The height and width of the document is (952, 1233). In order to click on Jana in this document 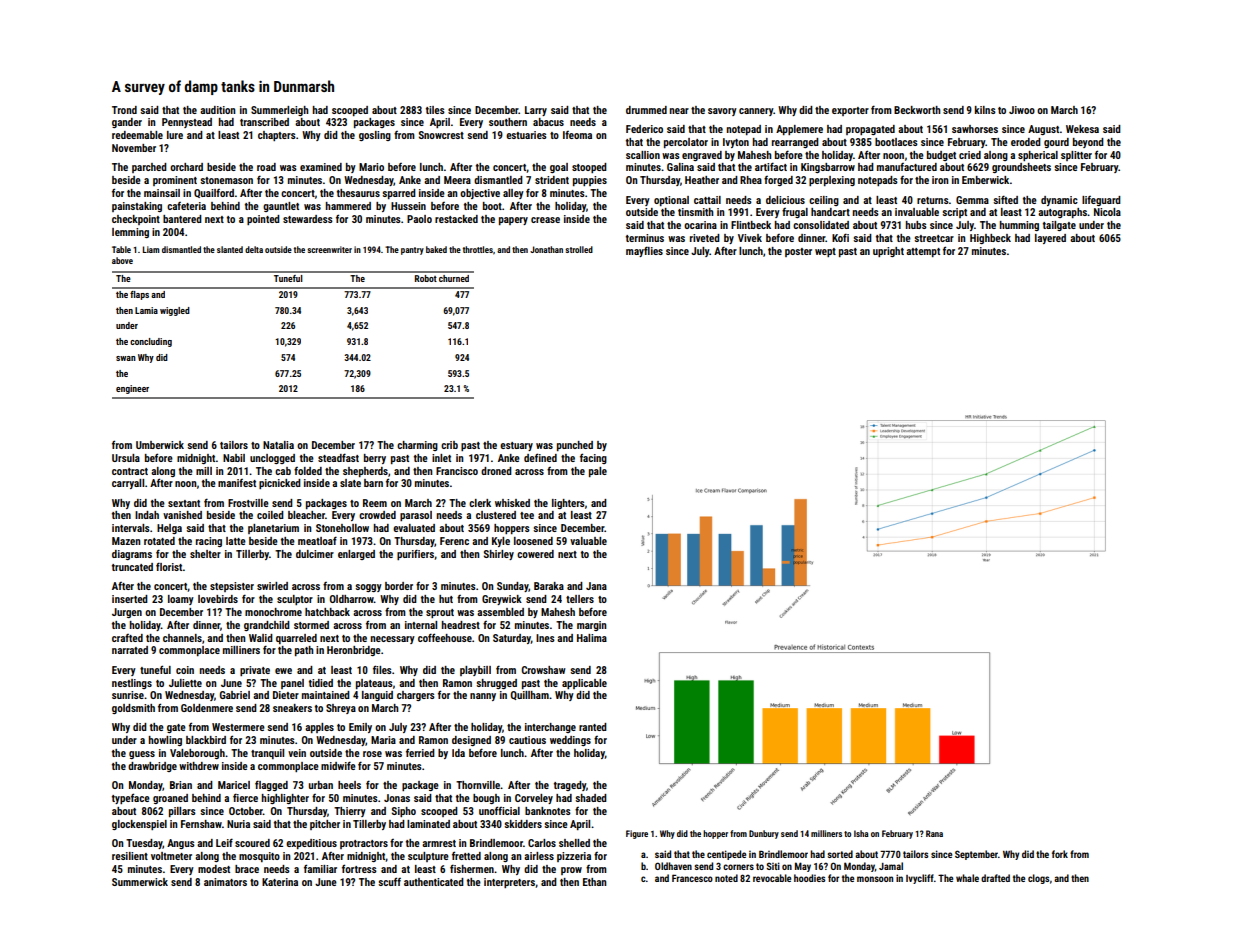, I will do `click(596, 586)`.
